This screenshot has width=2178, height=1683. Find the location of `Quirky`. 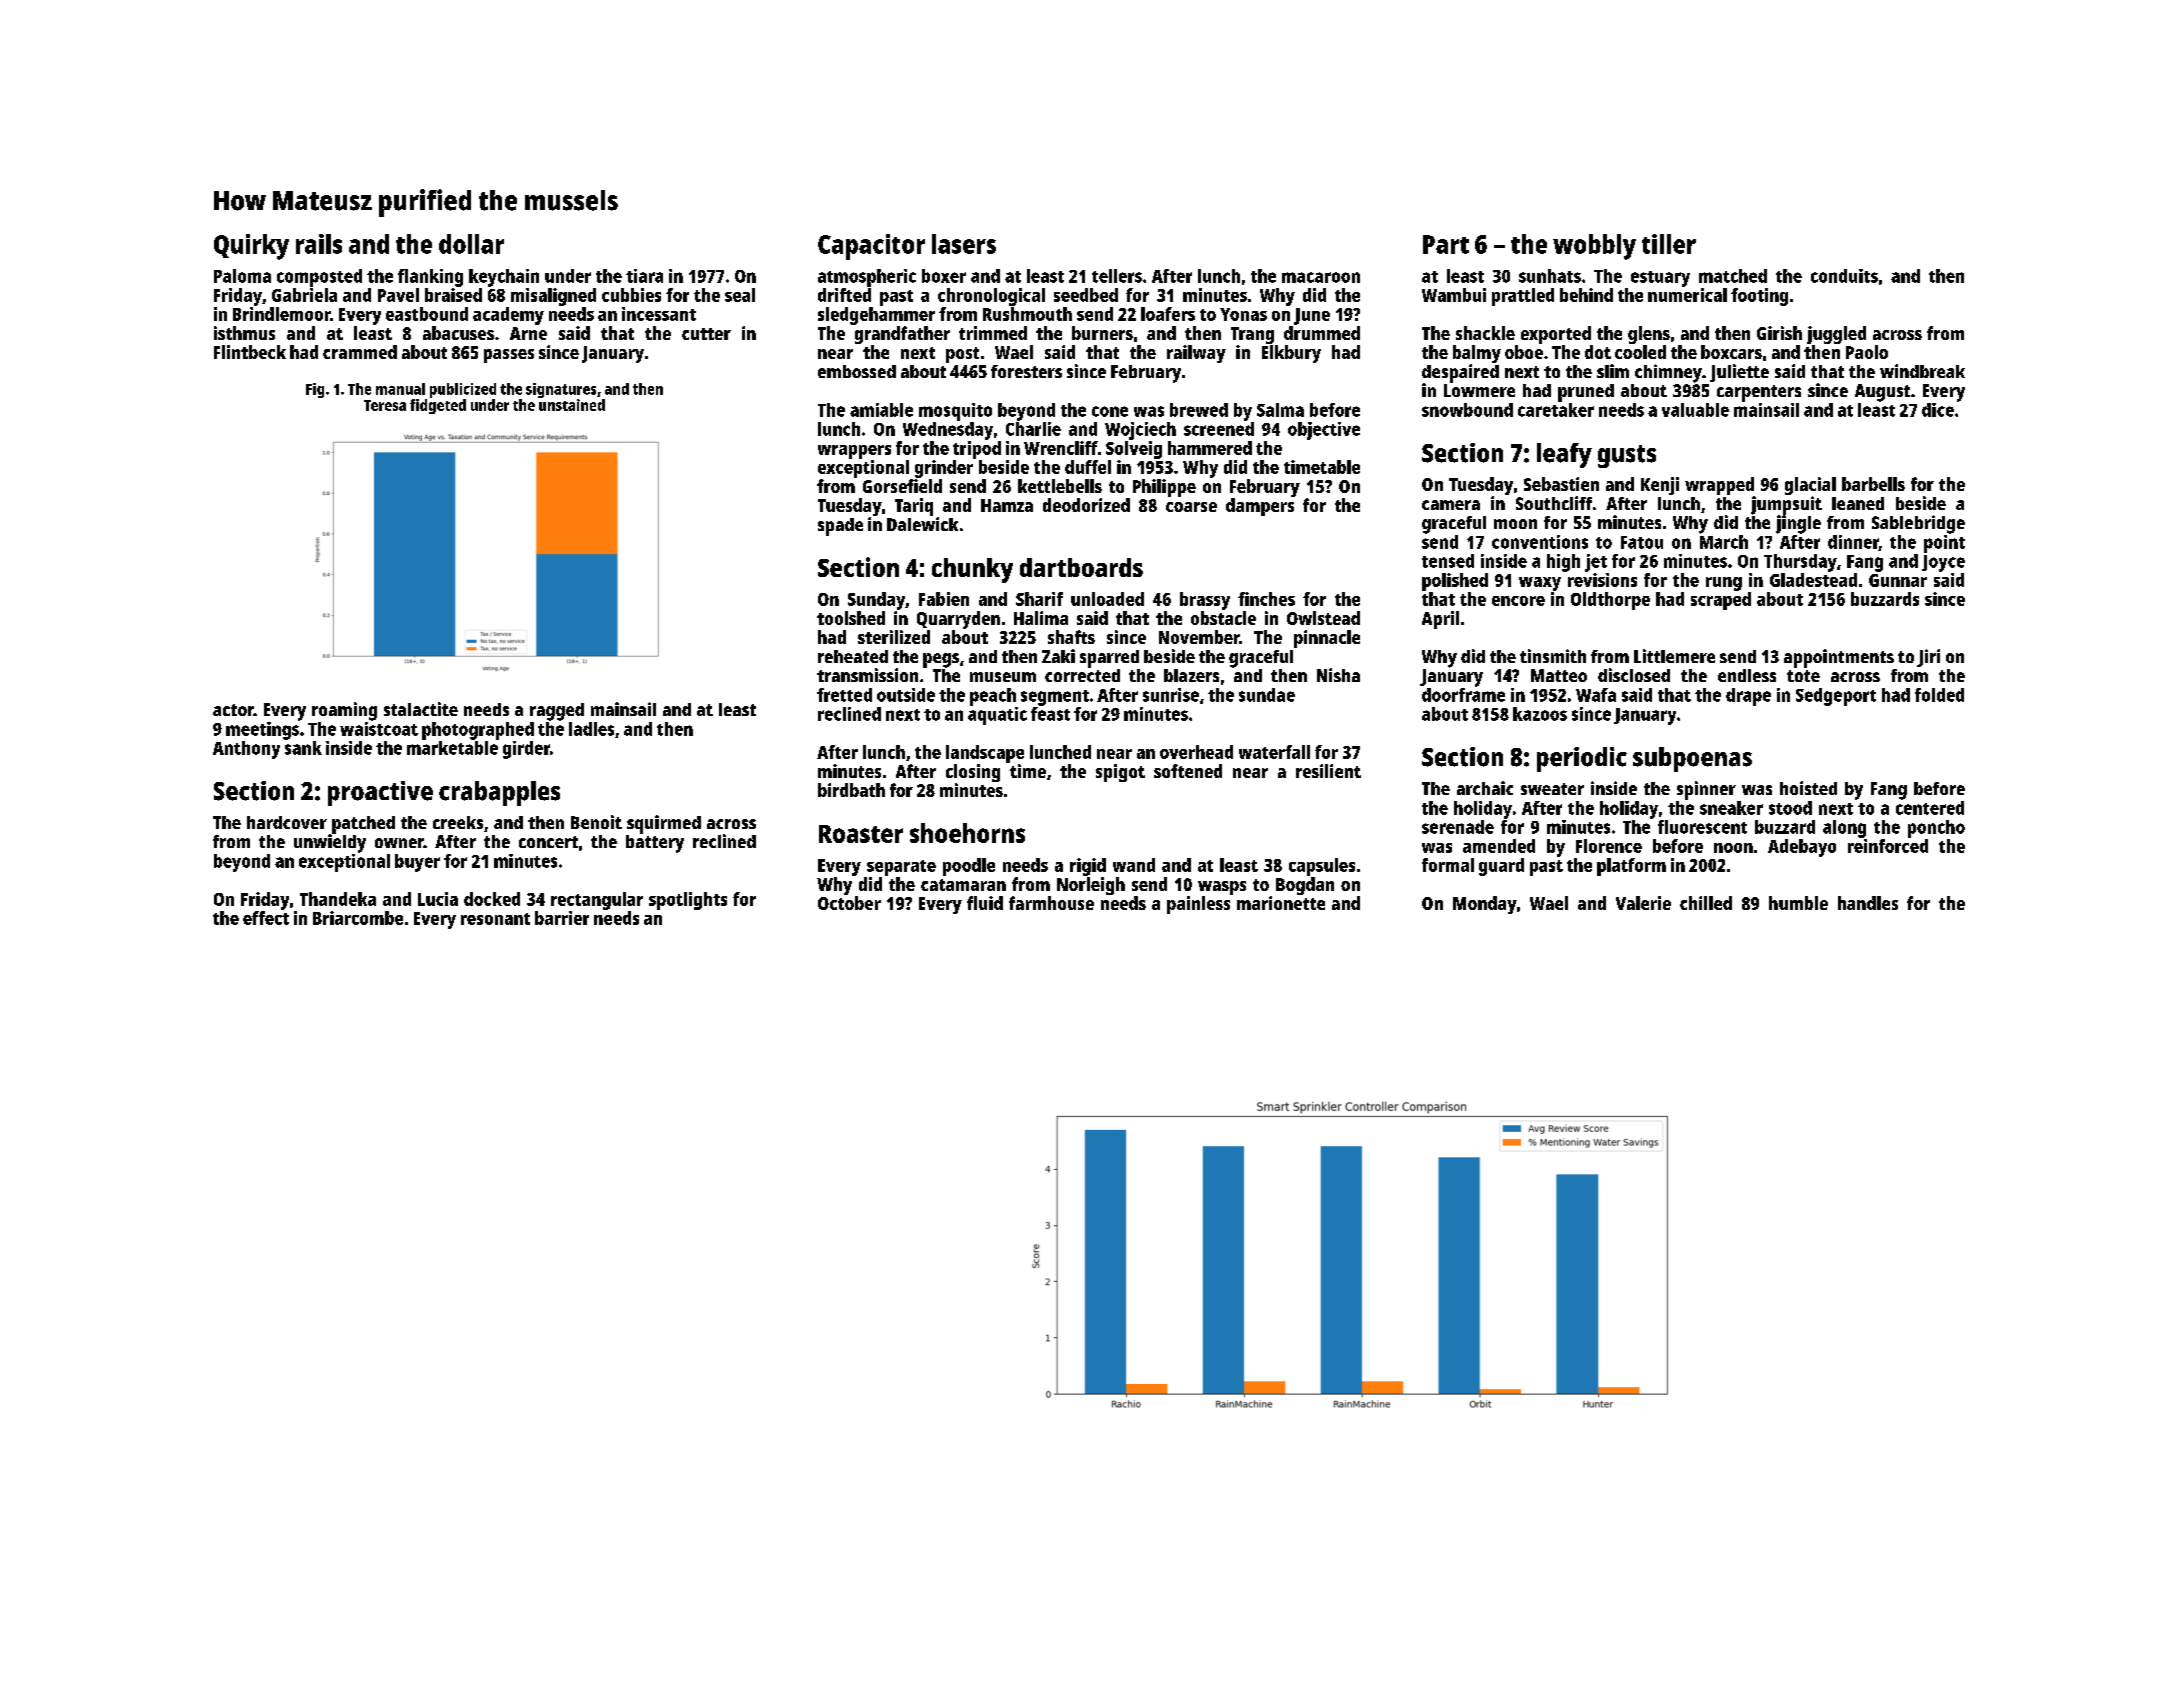

Quirky is located at coordinates (251, 247).
